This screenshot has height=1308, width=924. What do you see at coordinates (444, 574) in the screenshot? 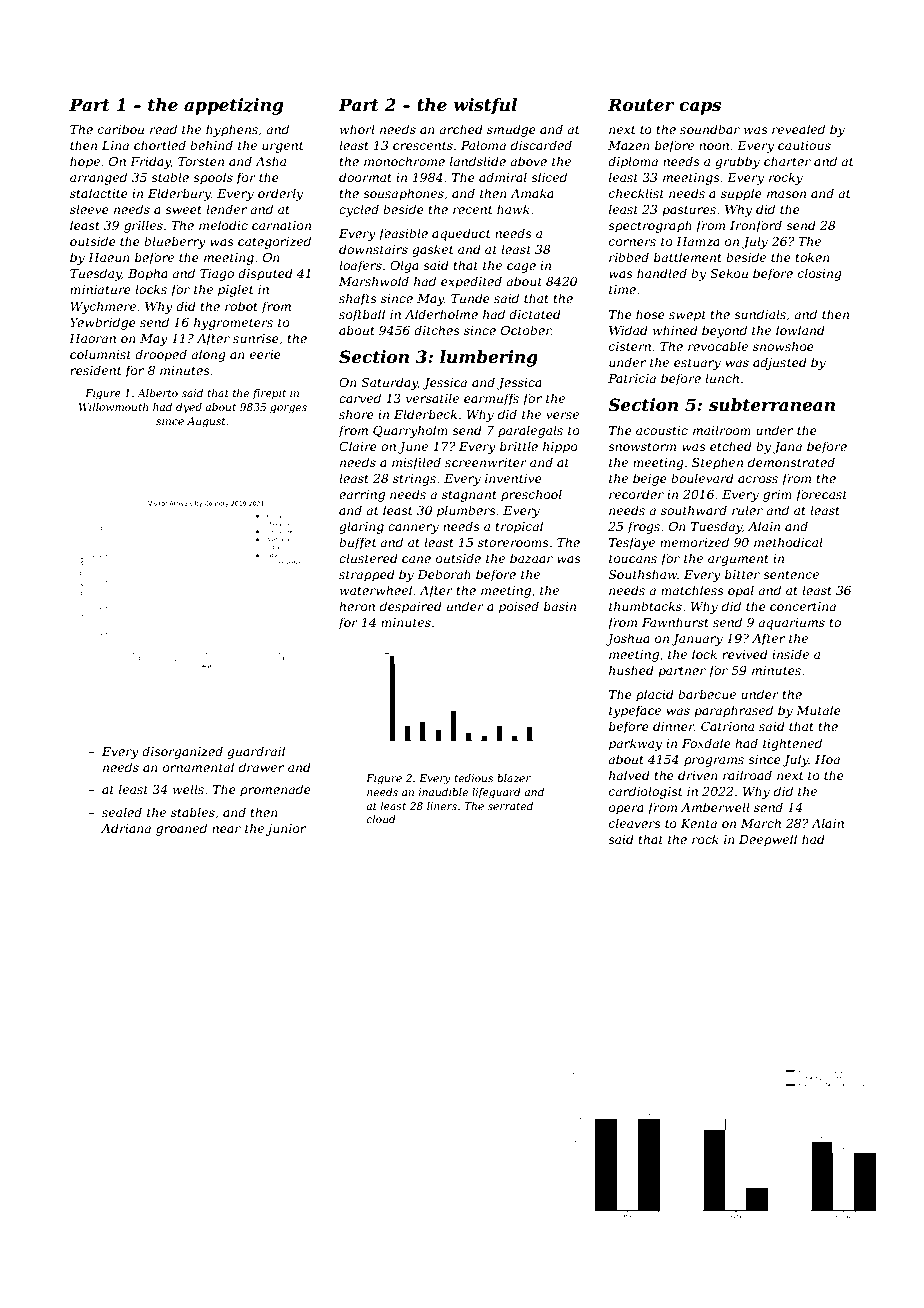
I see `Deborah` at bounding box center [444, 574].
